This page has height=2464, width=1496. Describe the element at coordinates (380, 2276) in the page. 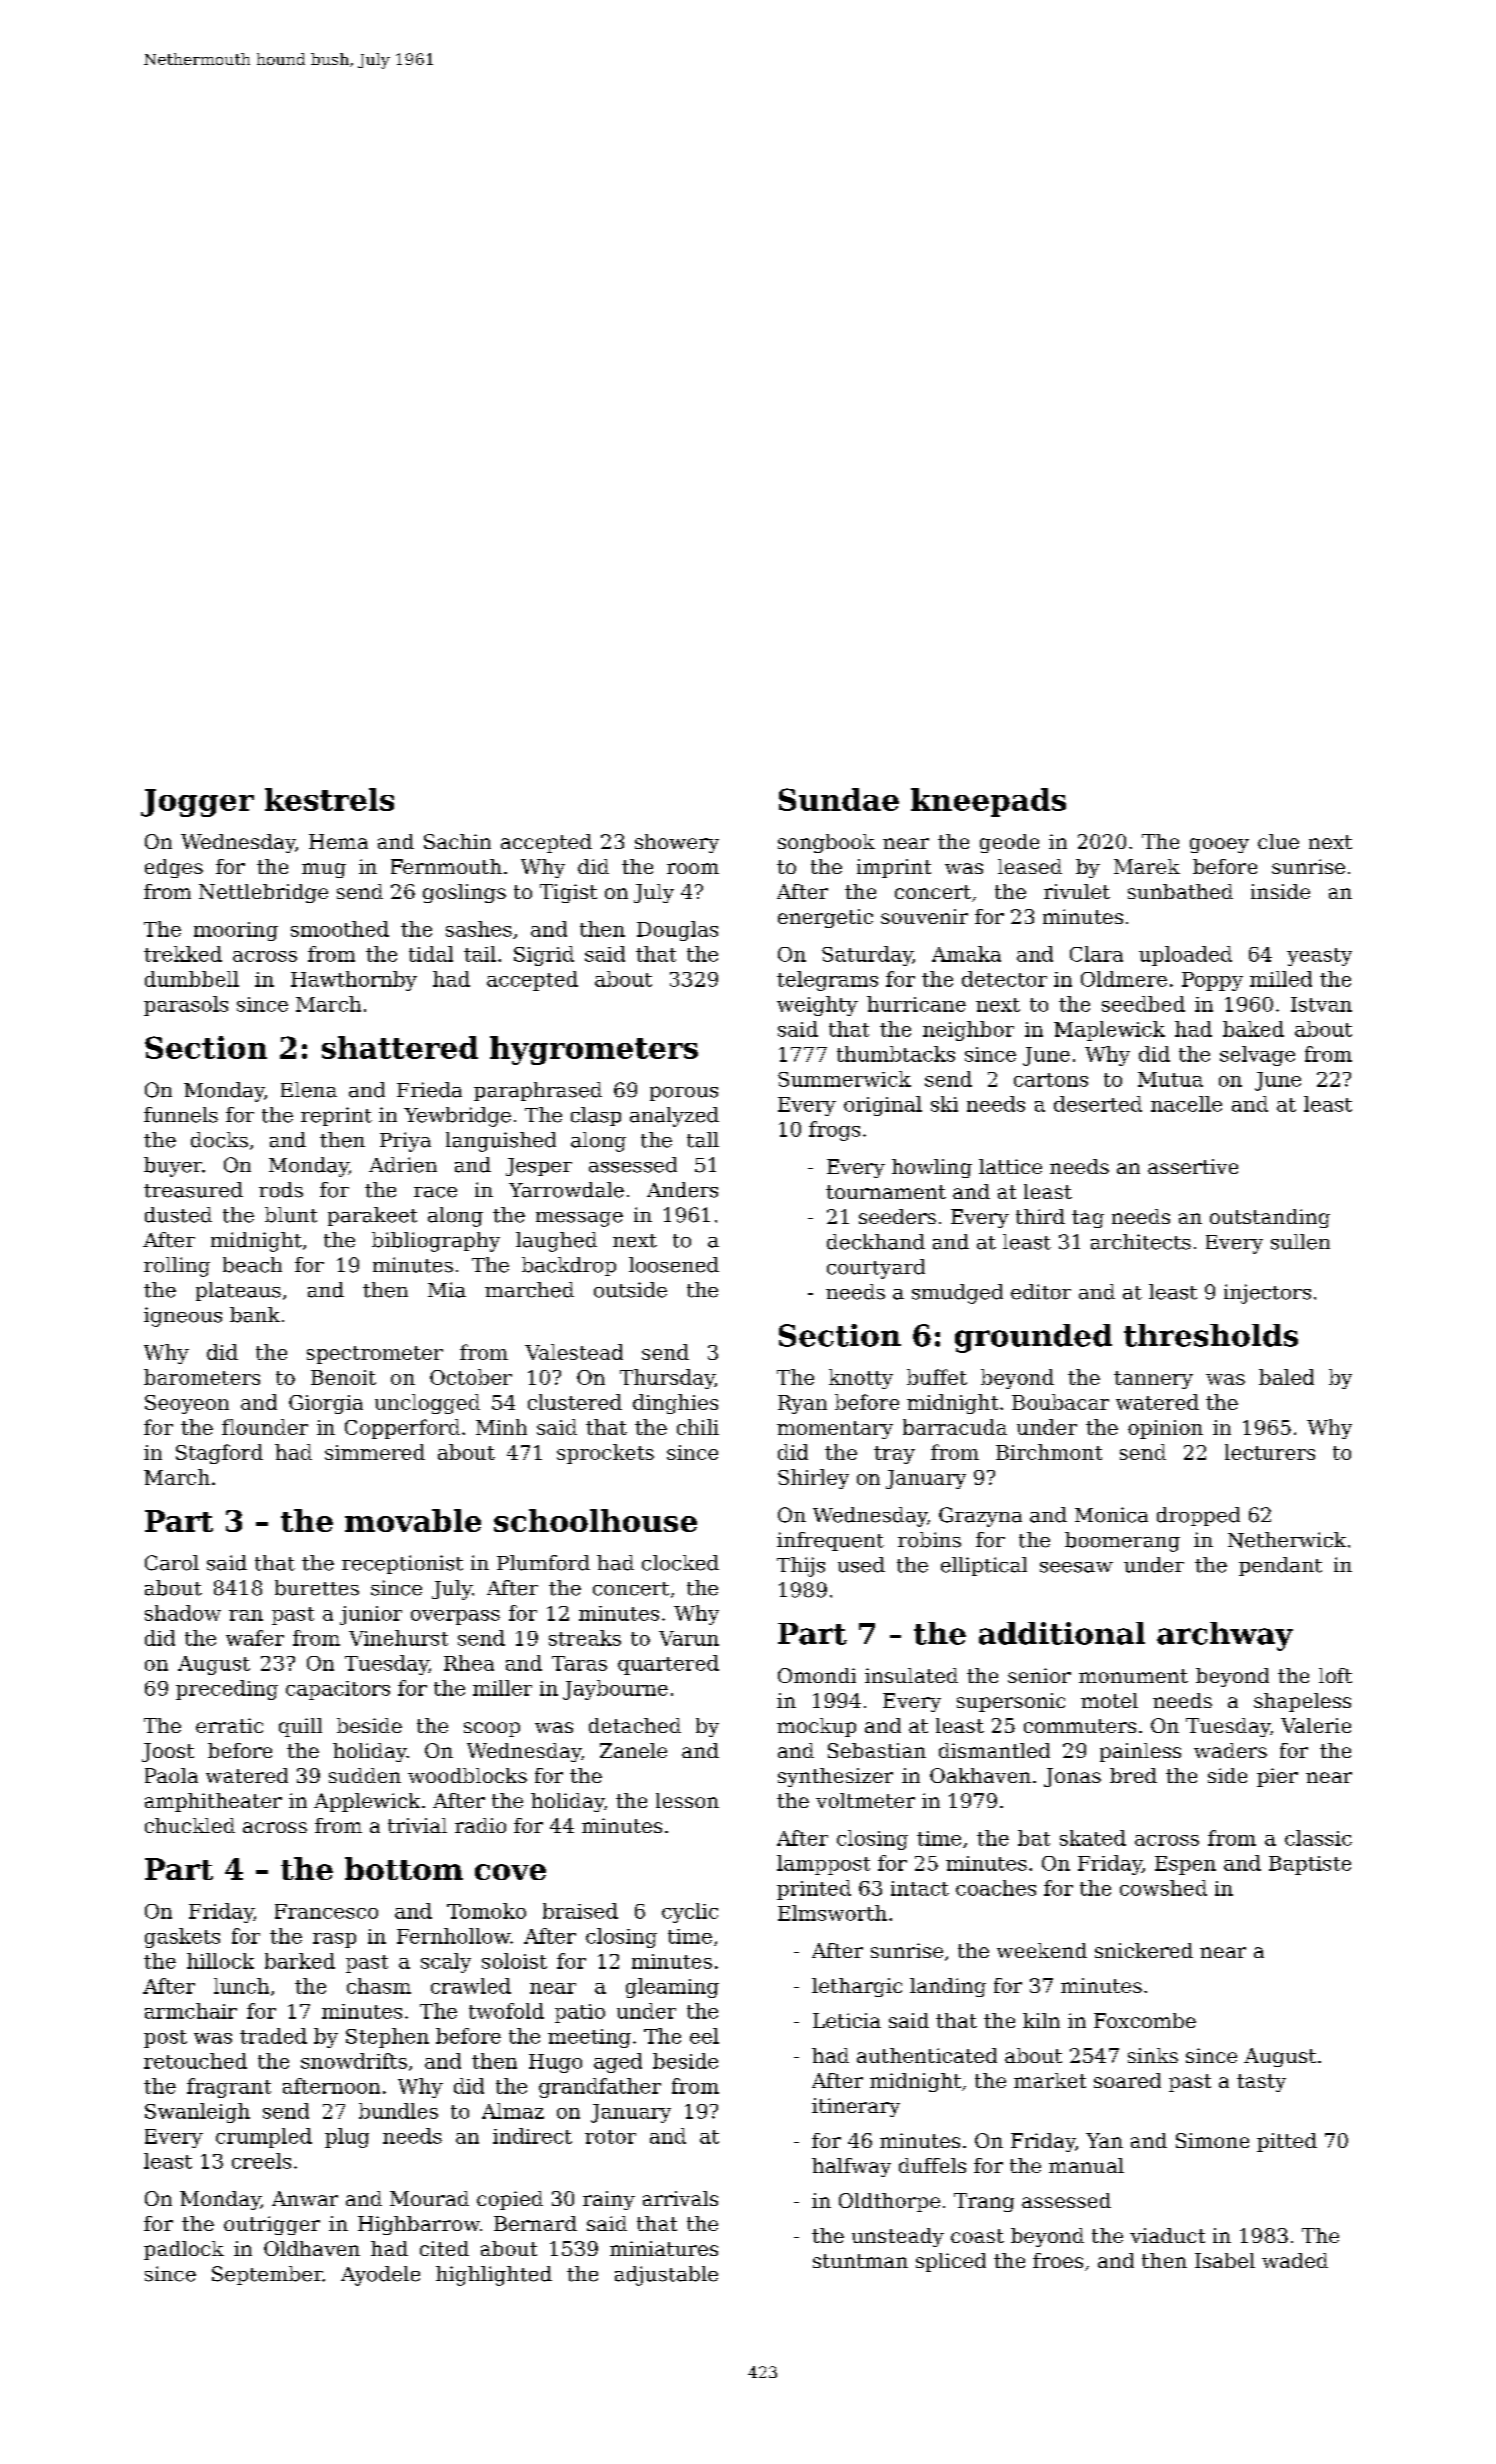

I see `Ayodele` at that location.
